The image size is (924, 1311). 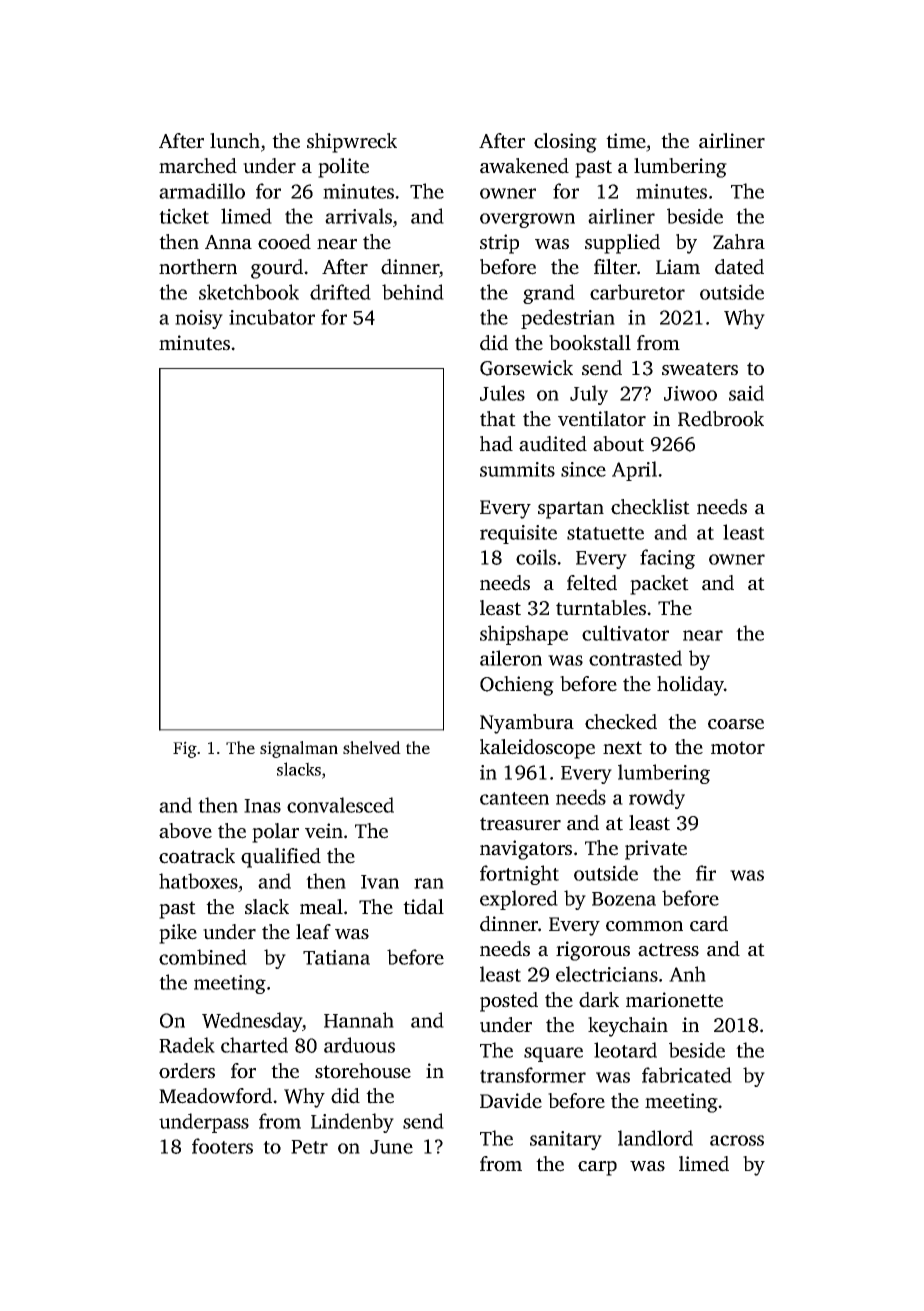 I want to click on dated, so click(x=739, y=267).
